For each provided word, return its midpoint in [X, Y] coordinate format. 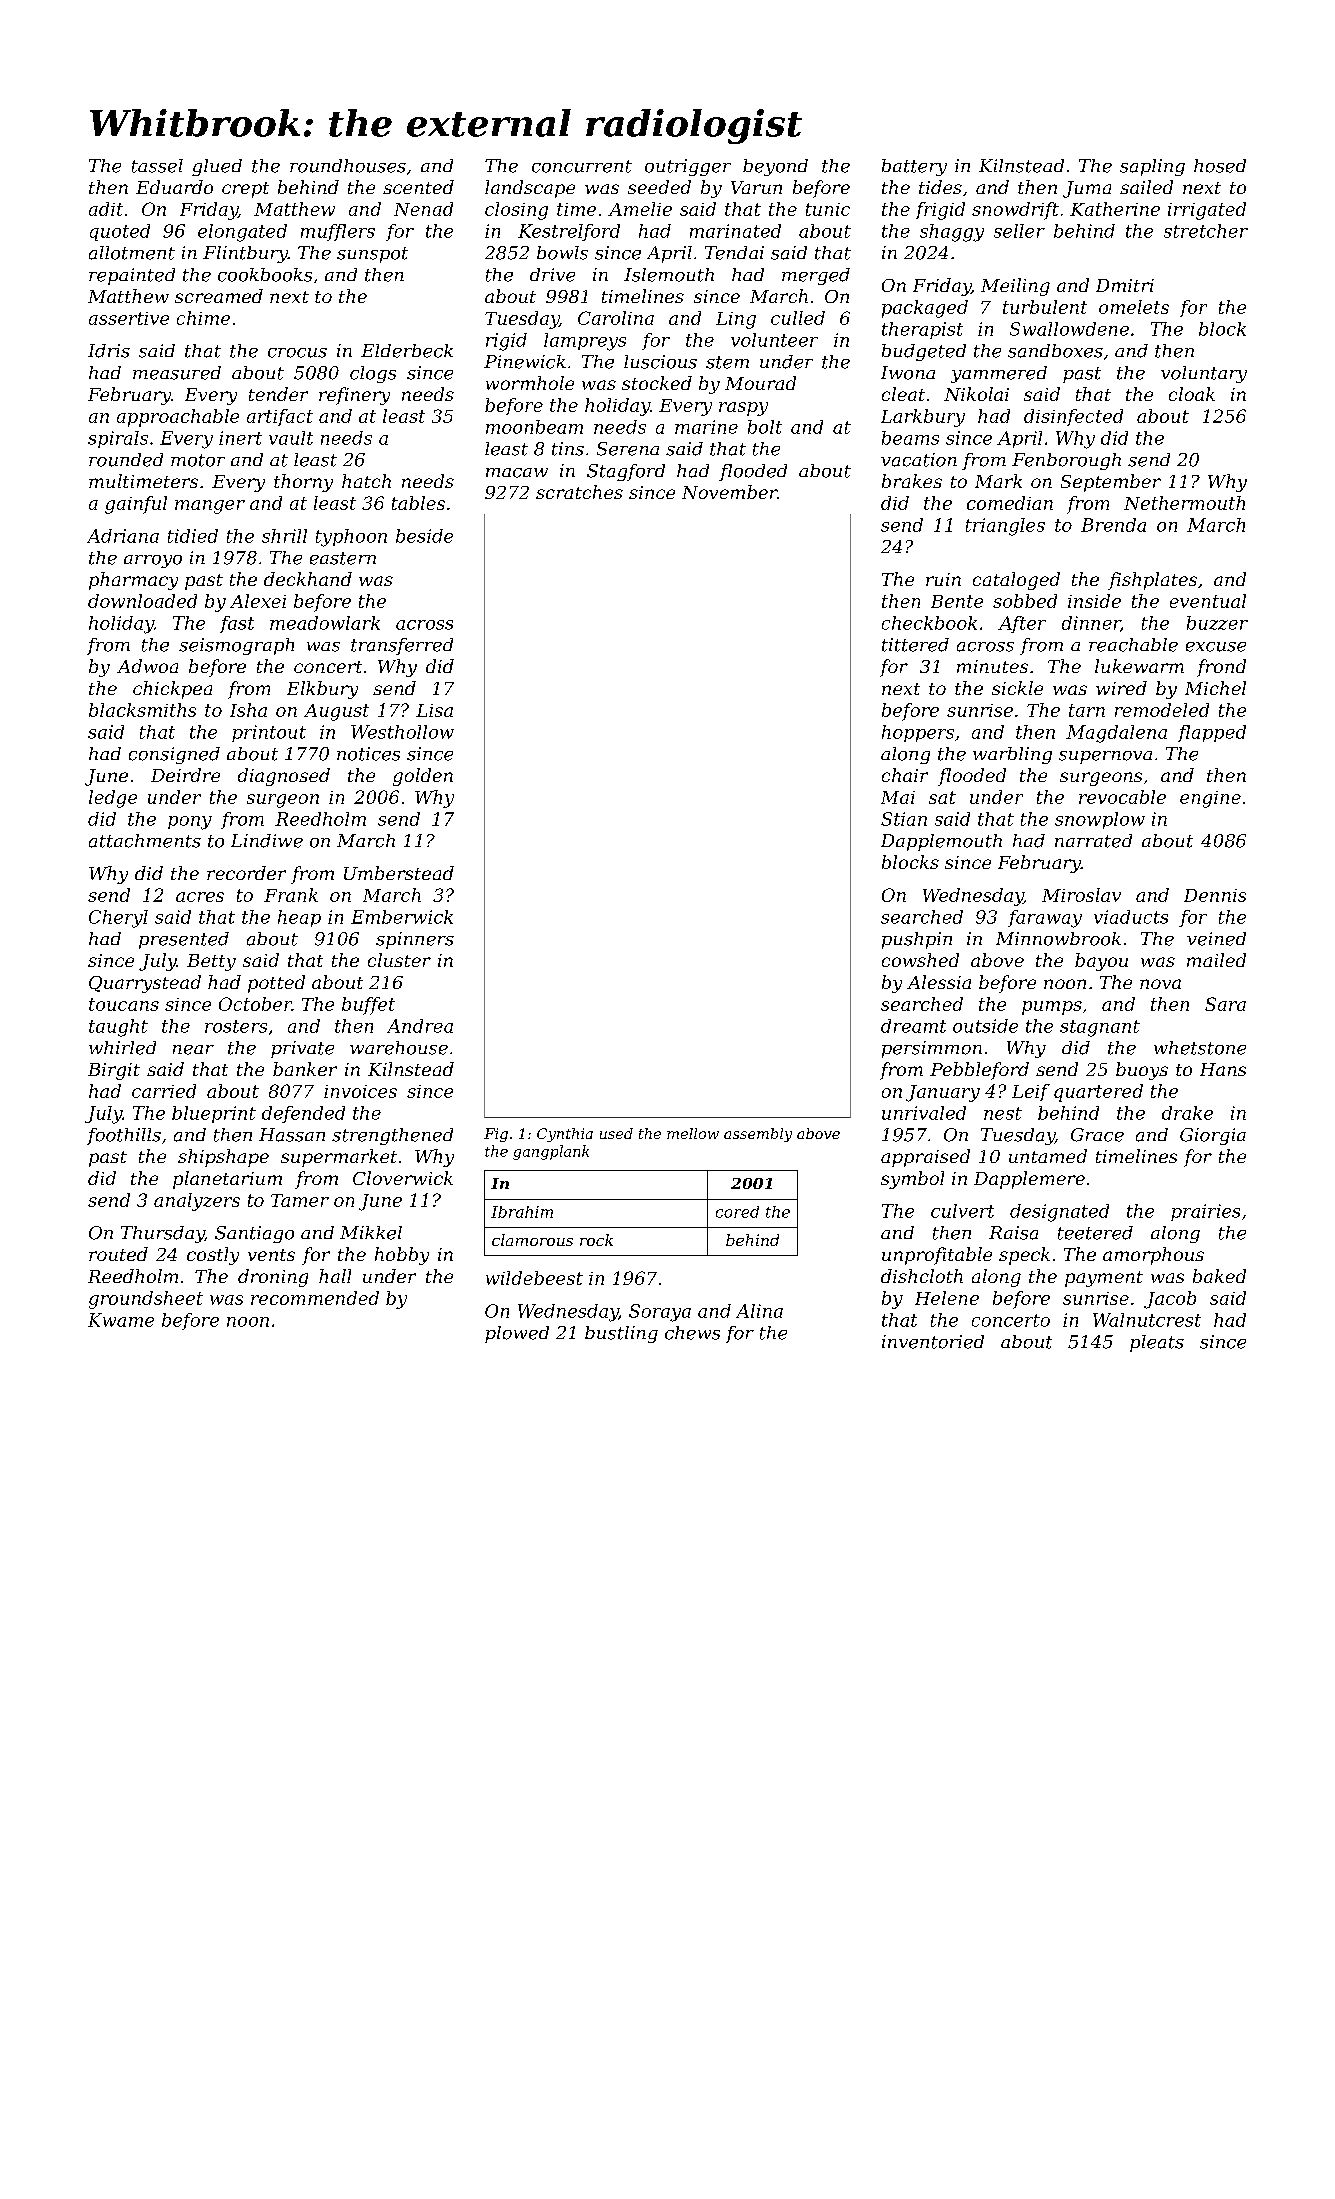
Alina [759, 1311]
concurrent [582, 166]
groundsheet [146, 1300]
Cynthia [565, 1135]
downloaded [142, 601]
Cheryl [118, 919]
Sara [1225, 1004]
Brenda [1113, 525]
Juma [1087, 189]
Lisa [434, 710]
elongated [242, 233]
